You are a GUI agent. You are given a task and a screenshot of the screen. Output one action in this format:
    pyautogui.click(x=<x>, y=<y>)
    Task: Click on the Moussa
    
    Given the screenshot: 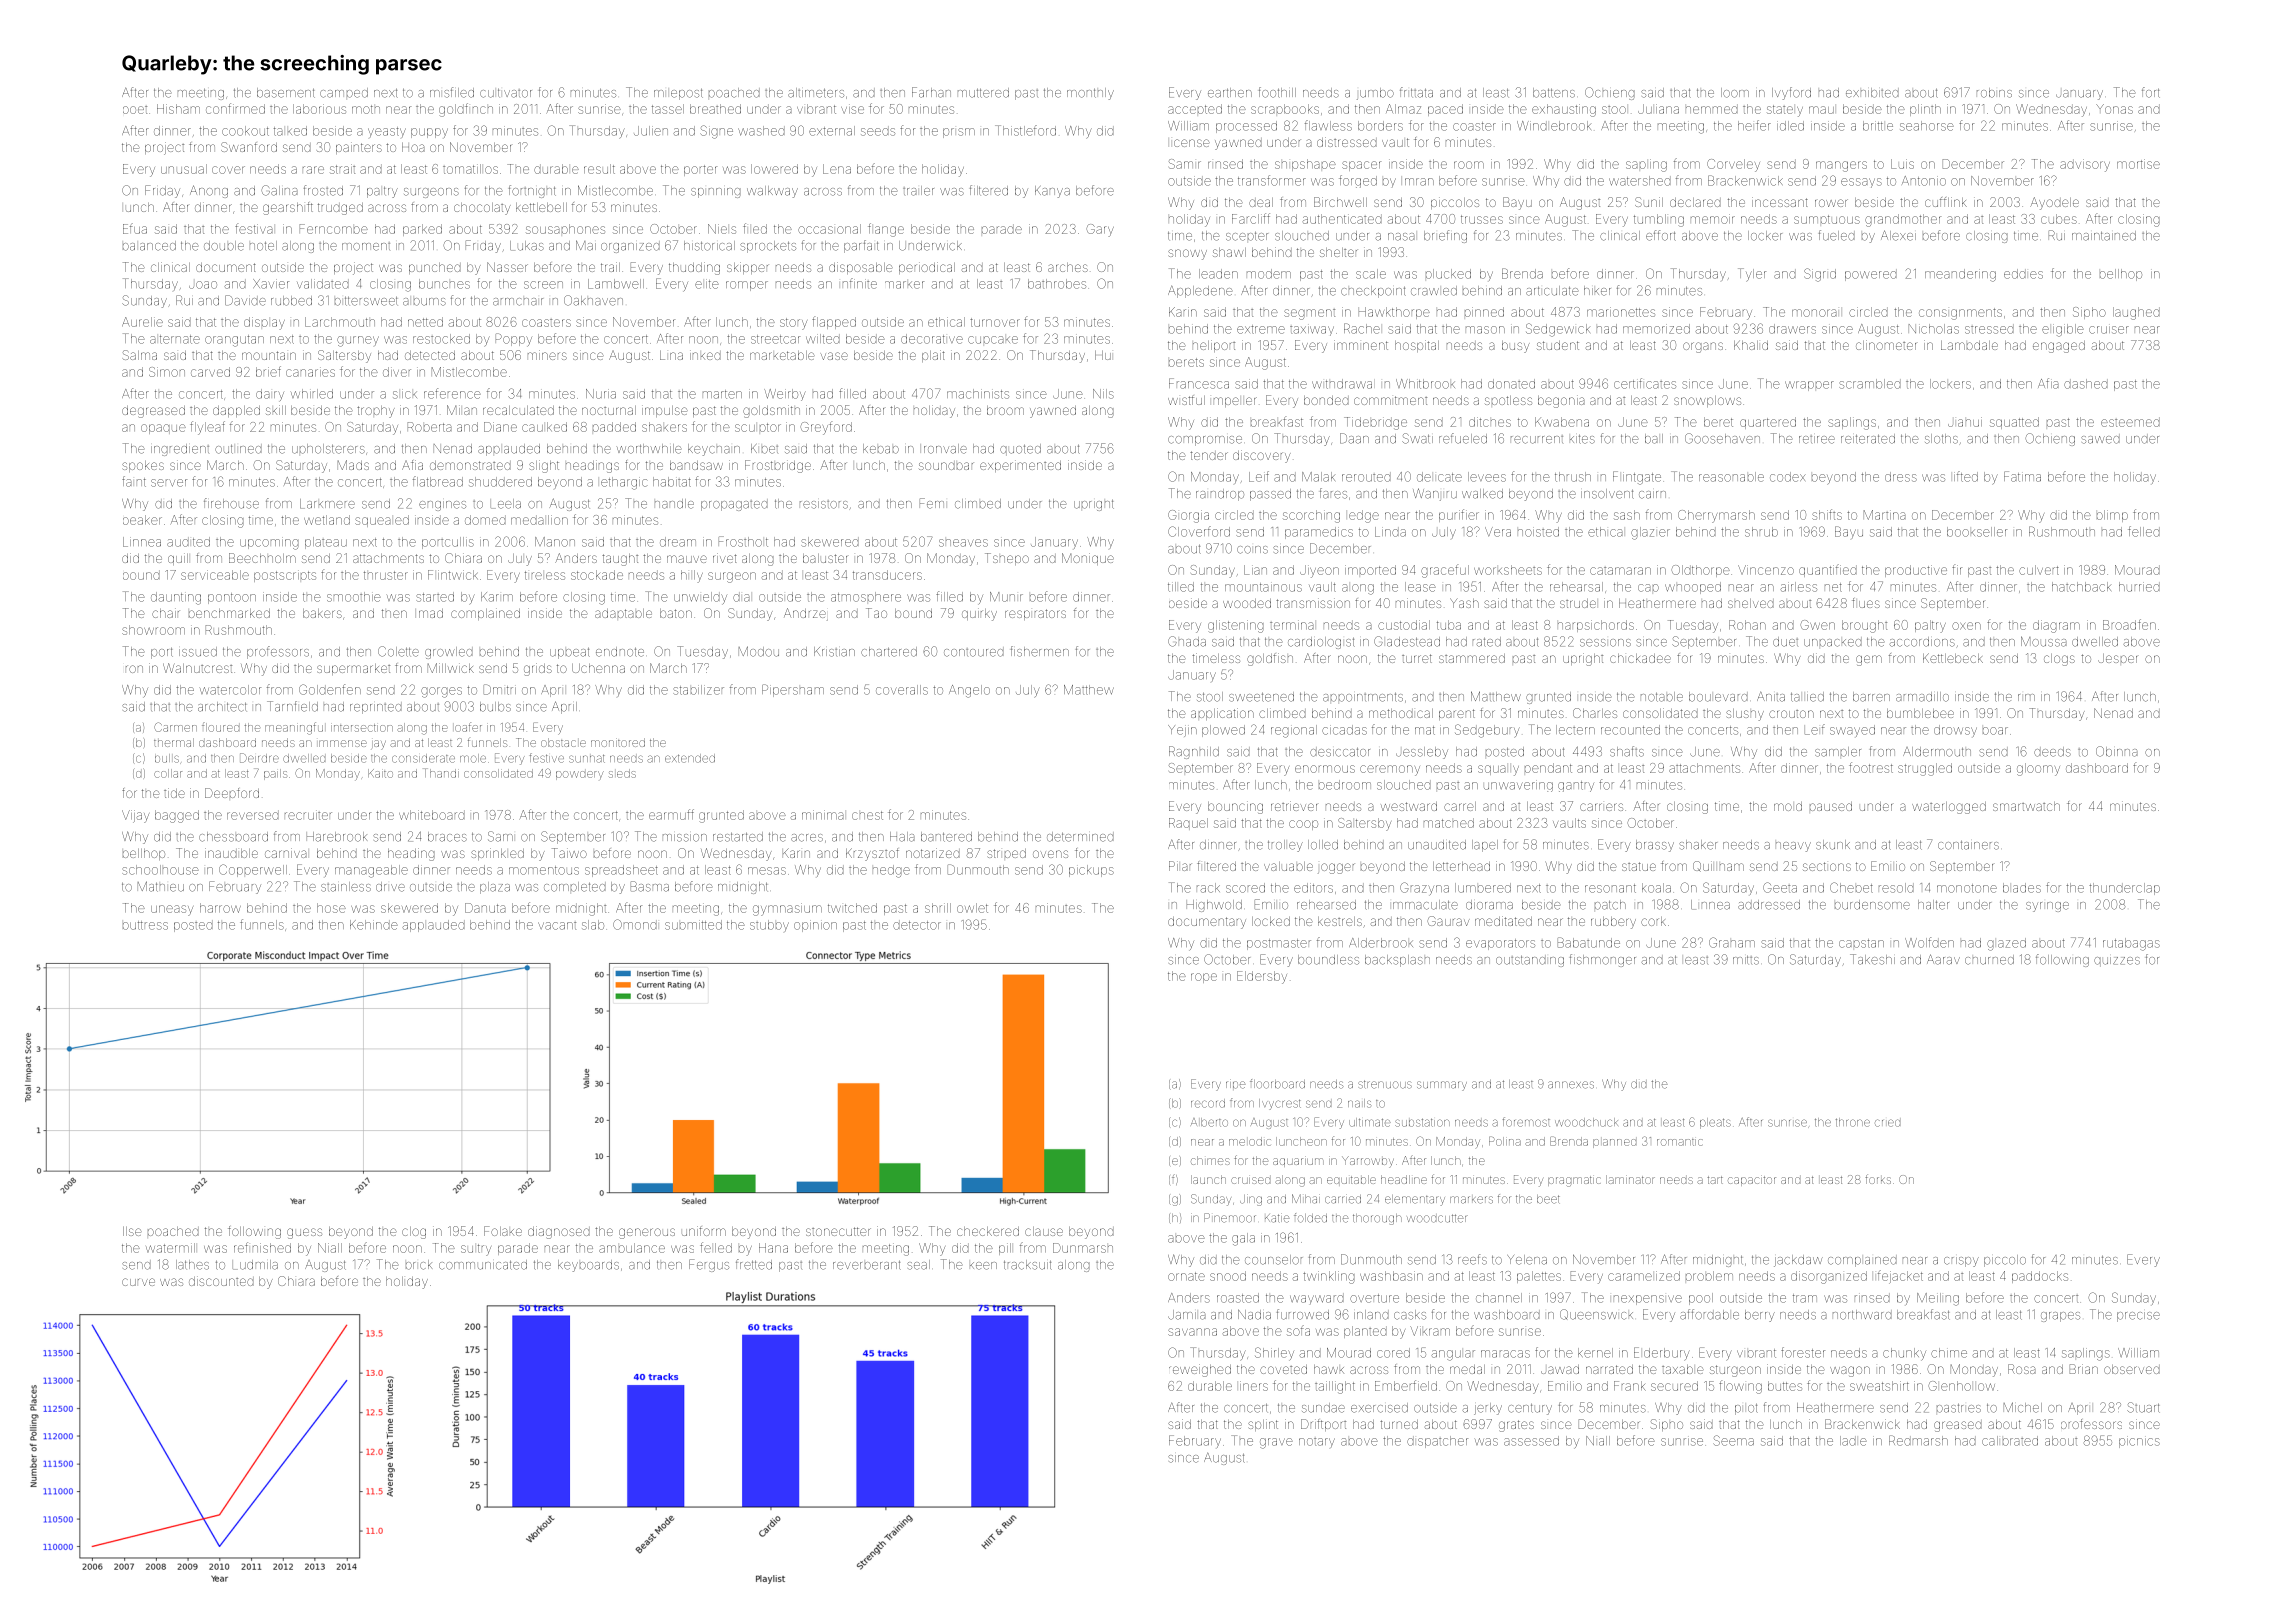 What is the action you would take?
    pyautogui.click(x=2044, y=641)
